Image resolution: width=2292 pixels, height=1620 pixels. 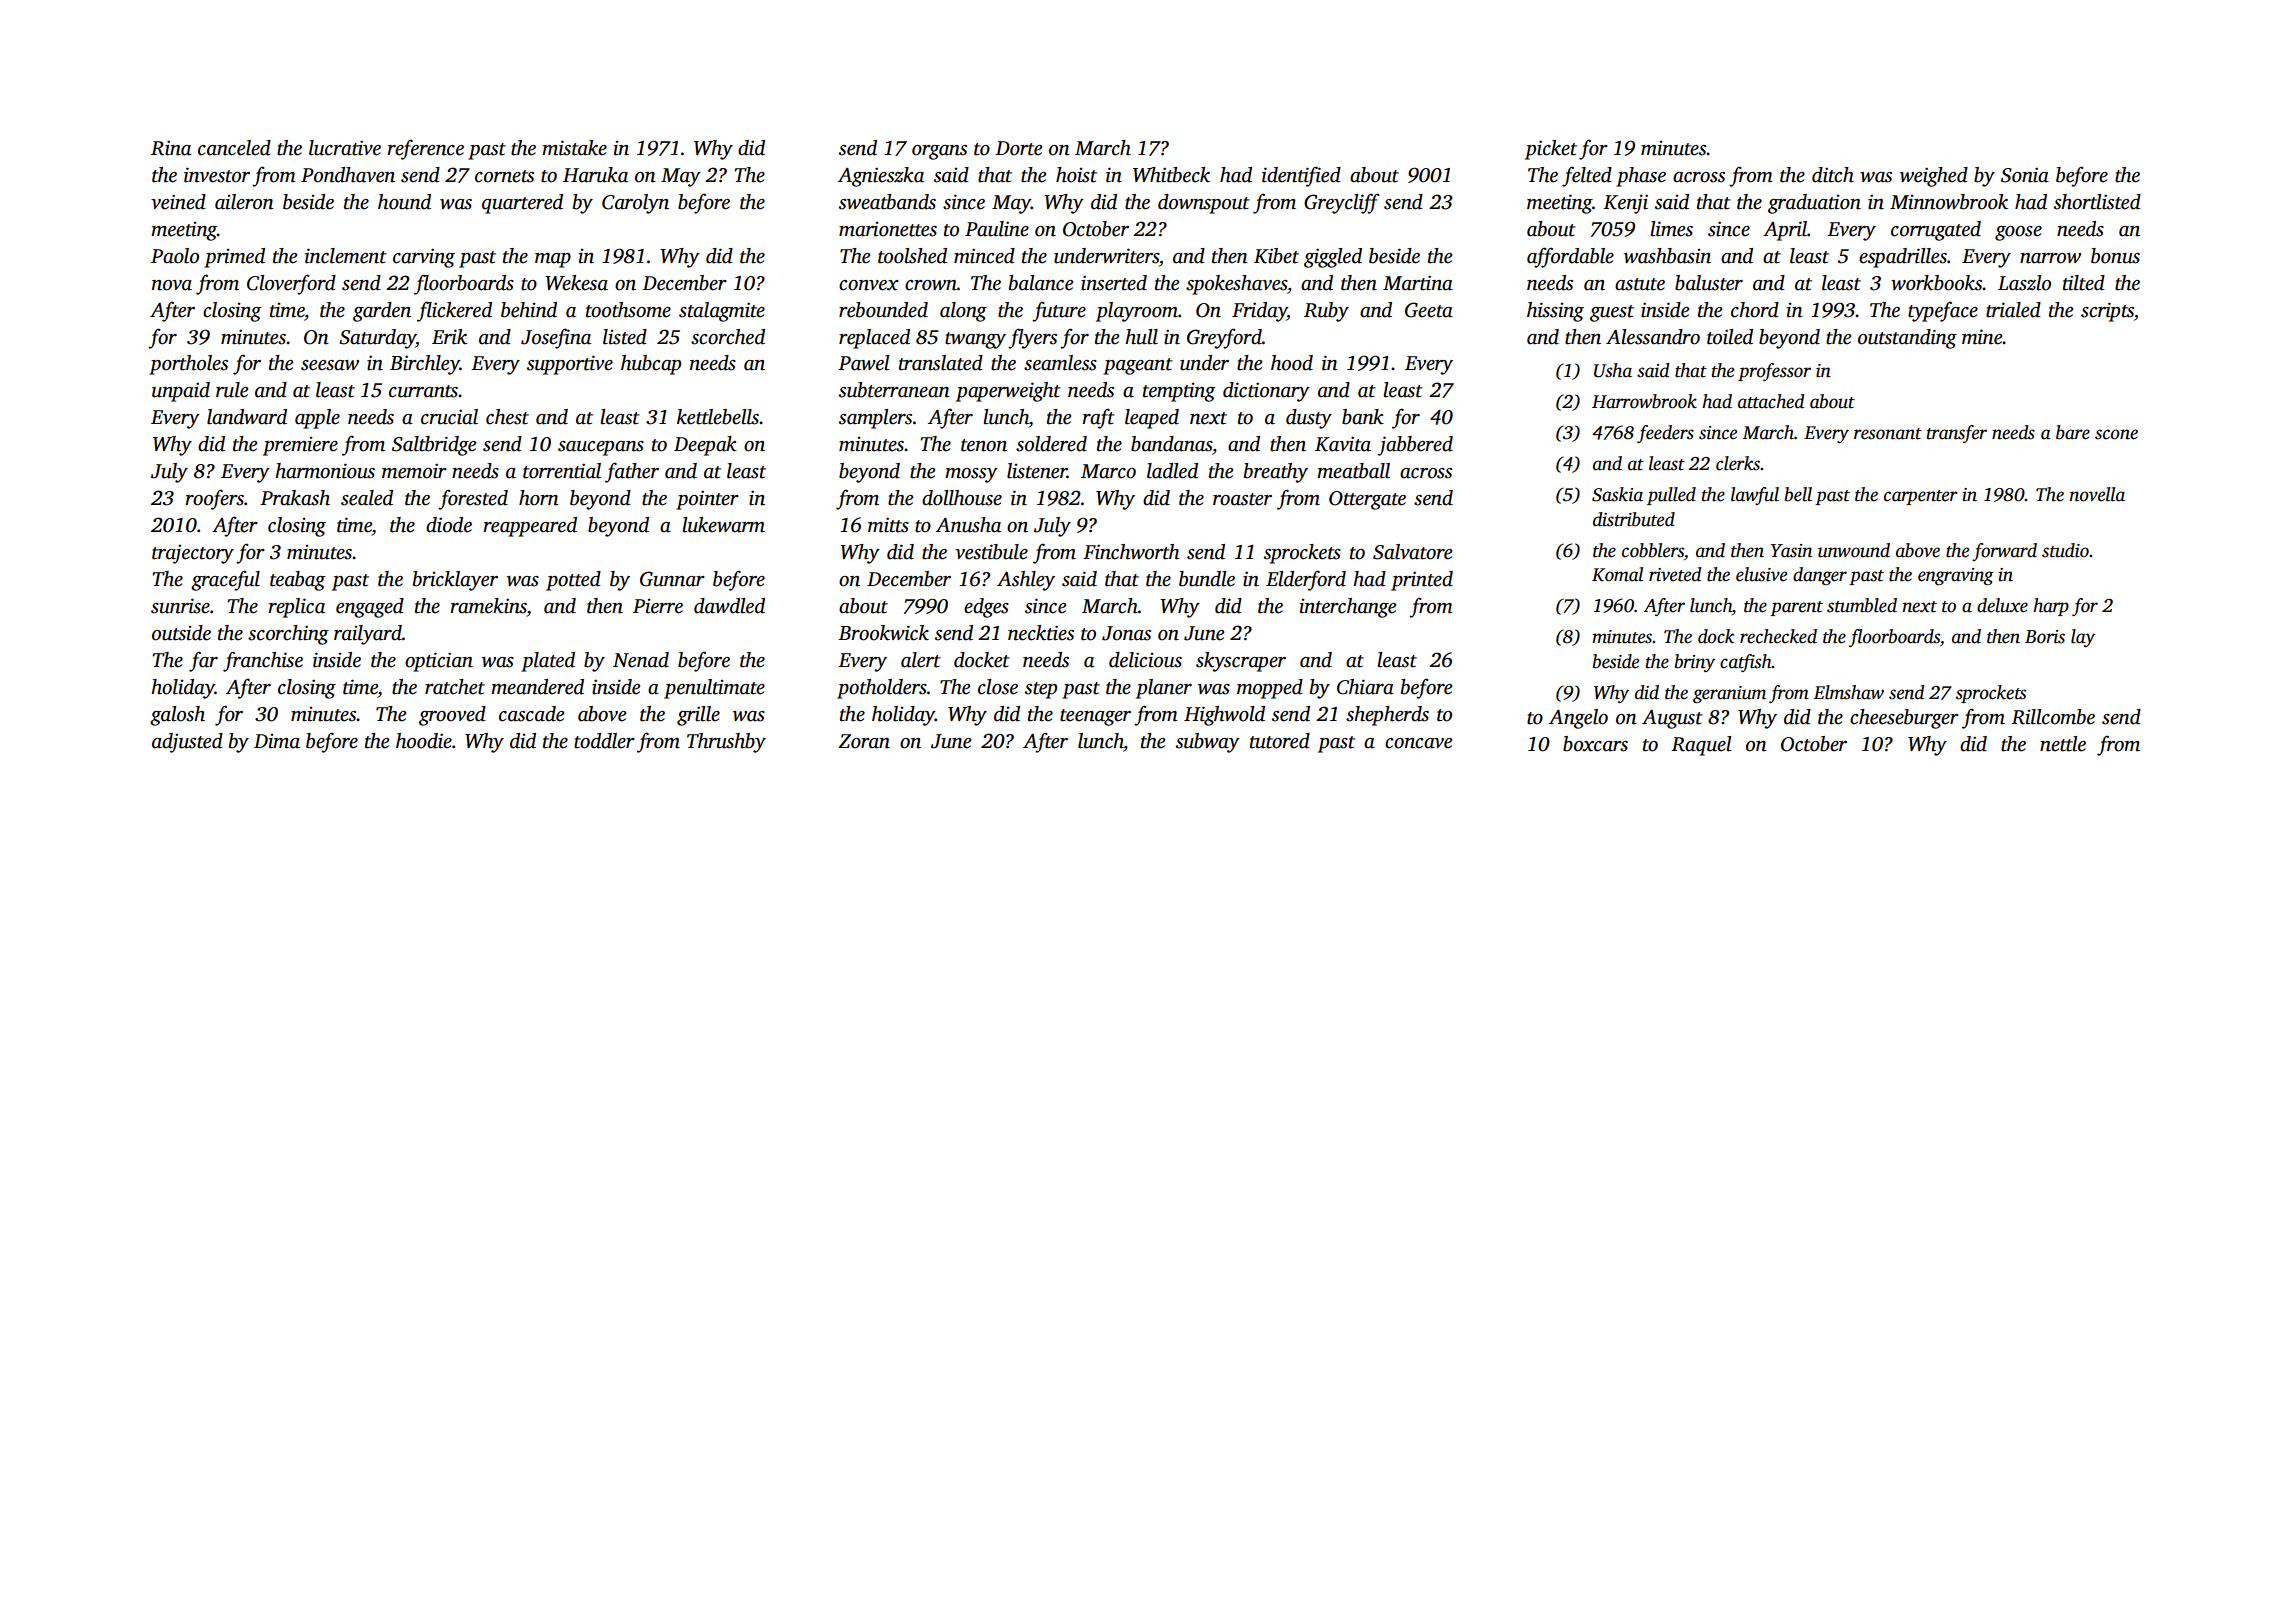 I want to click on nova, so click(x=172, y=285).
